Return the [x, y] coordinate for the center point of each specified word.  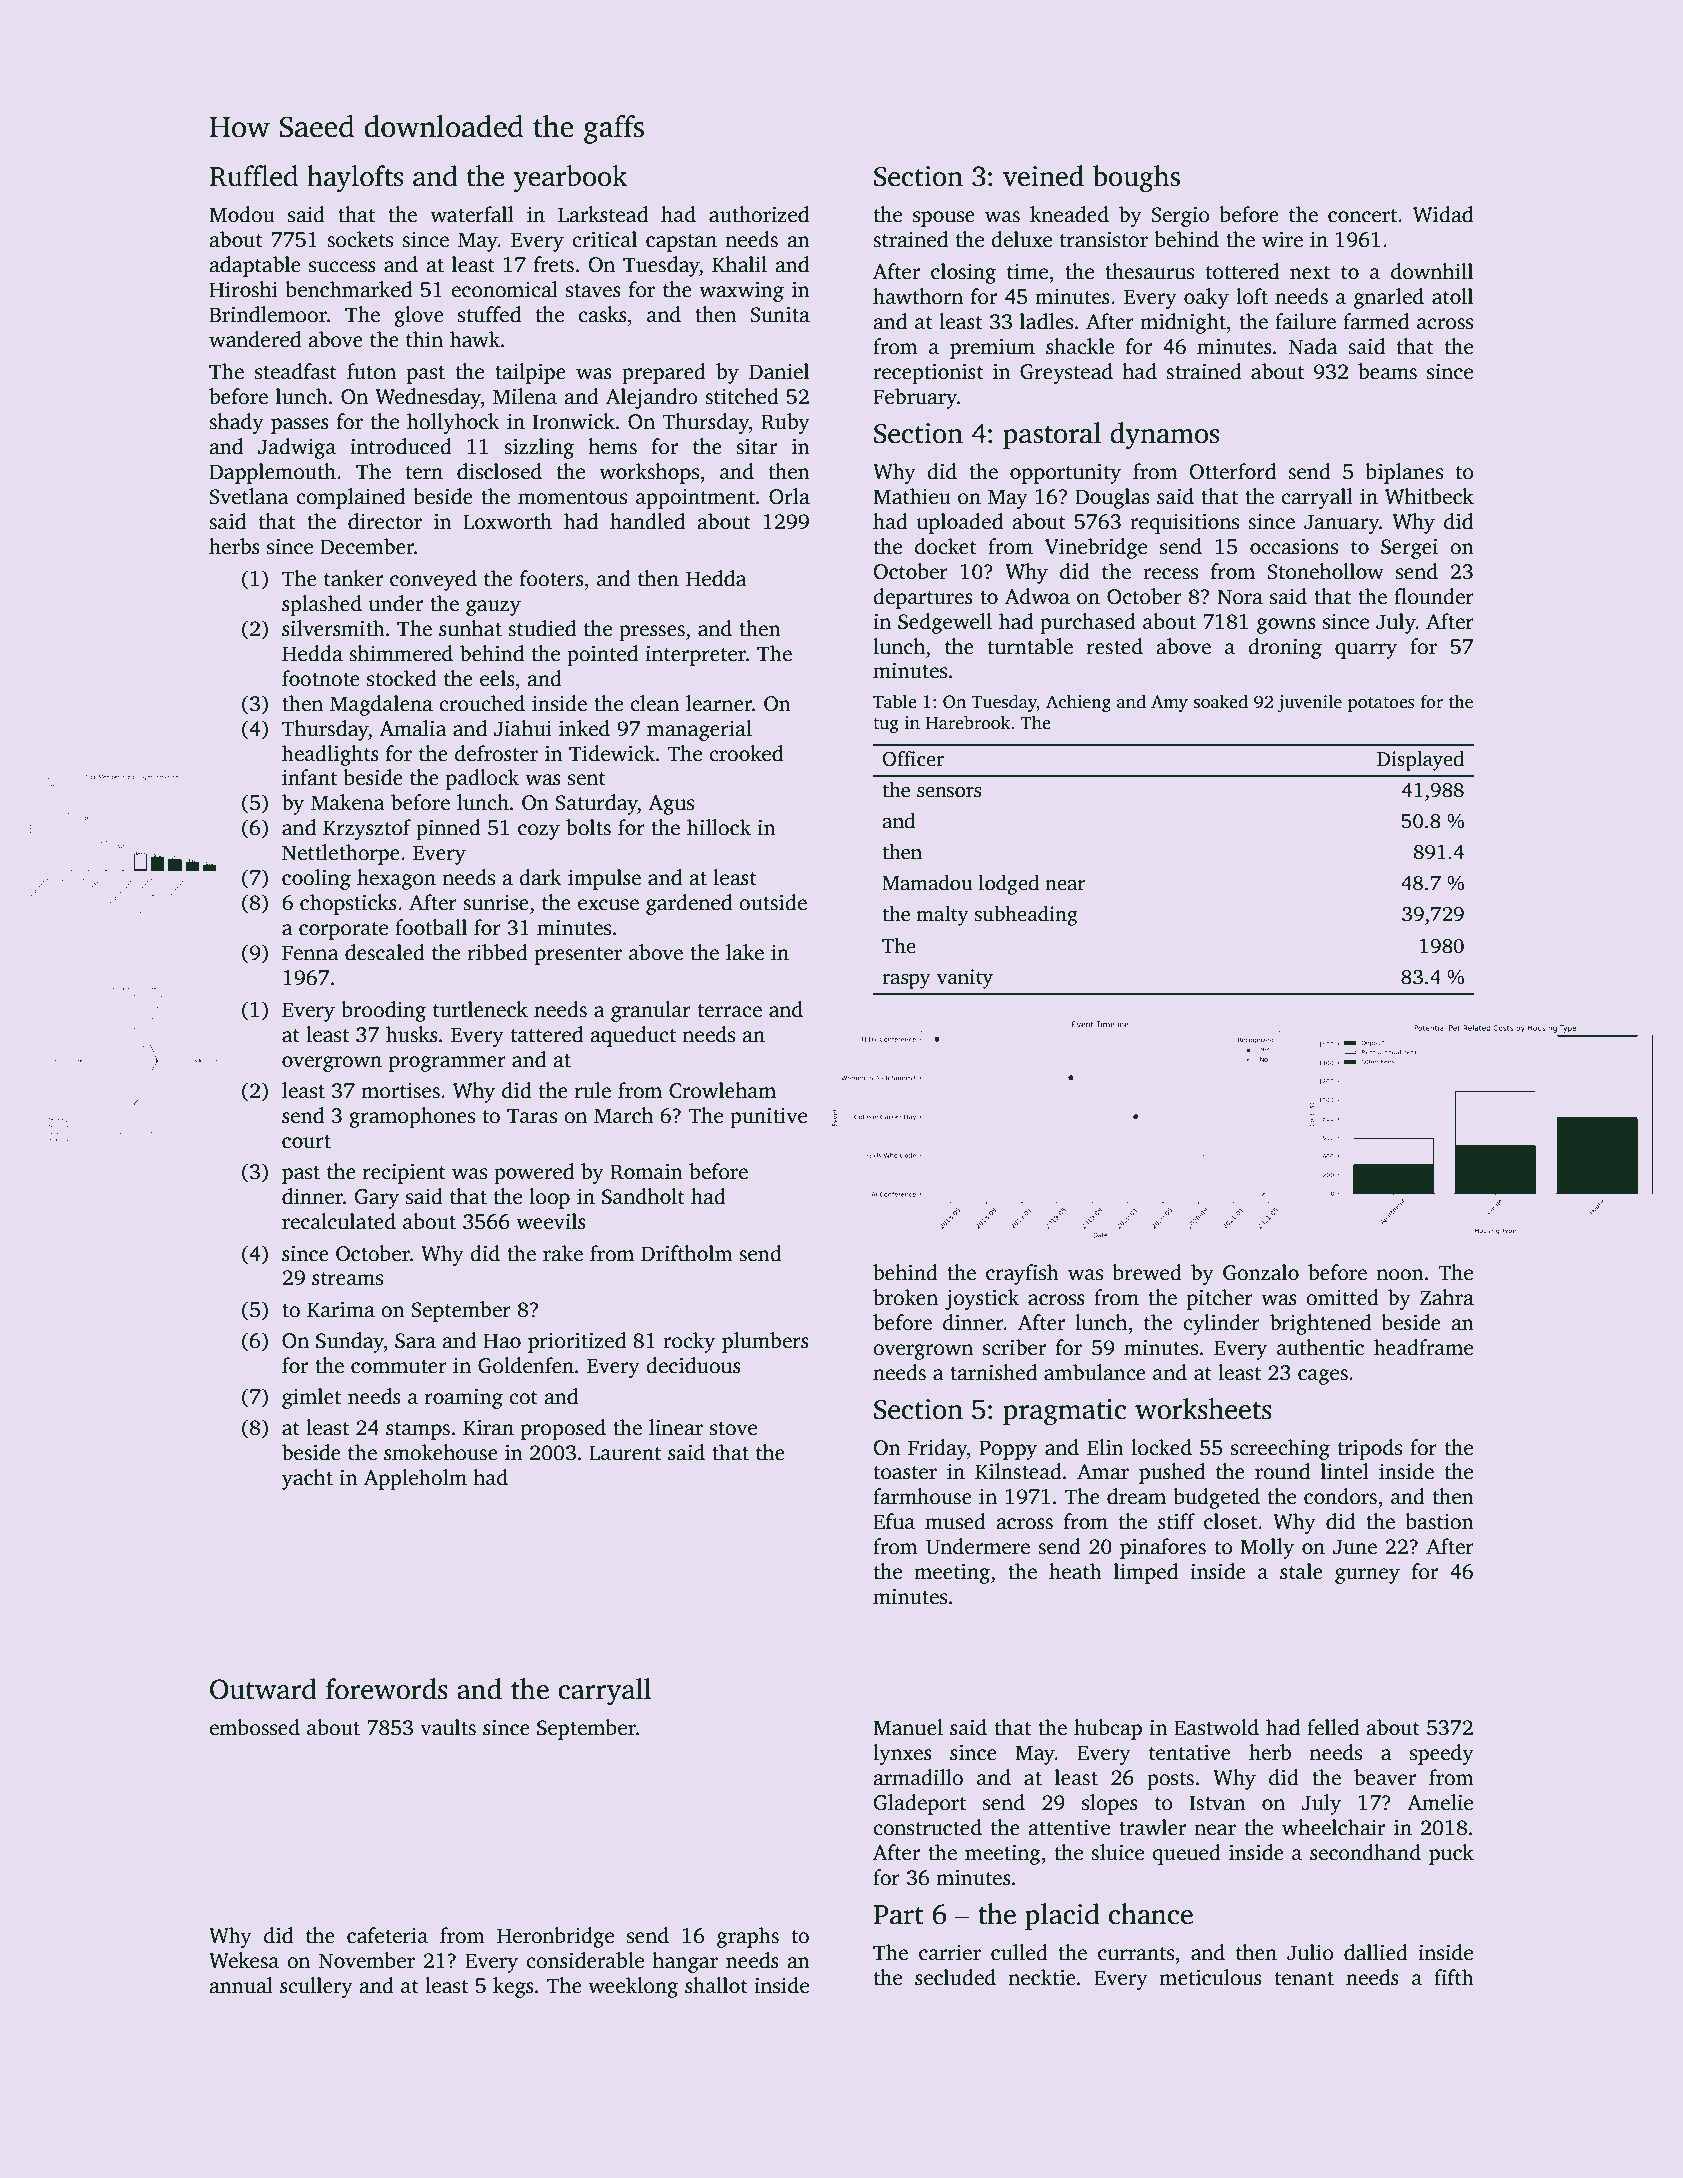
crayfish [1022, 1274]
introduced [401, 446]
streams [347, 1279]
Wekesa [244, 1960]
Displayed [1420, 761]
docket [946, 546]
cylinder [1221, 1324]
